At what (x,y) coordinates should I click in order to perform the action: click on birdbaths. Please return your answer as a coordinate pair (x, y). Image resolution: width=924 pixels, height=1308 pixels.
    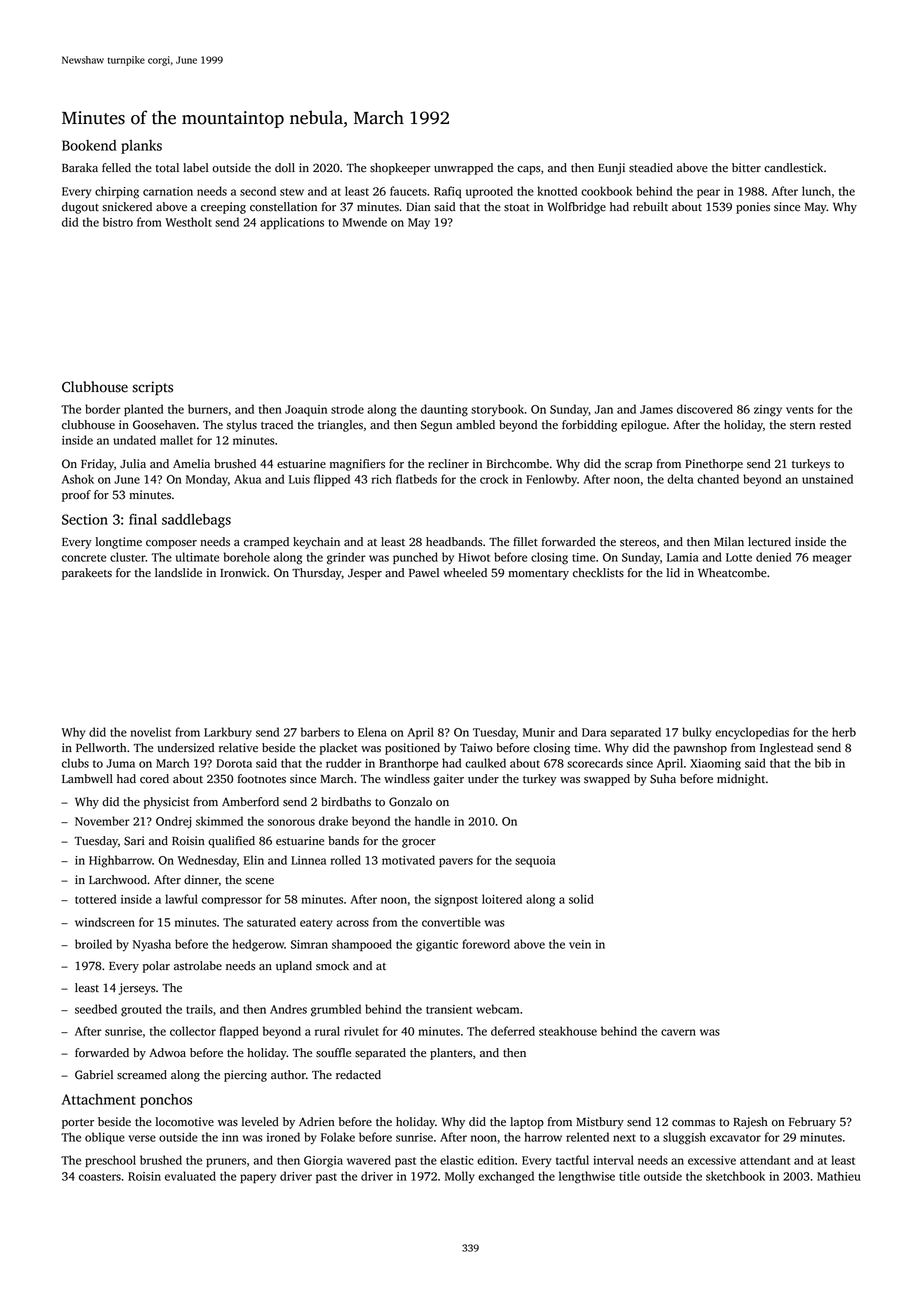
    Looking at the image, I should click on (346, 802).
